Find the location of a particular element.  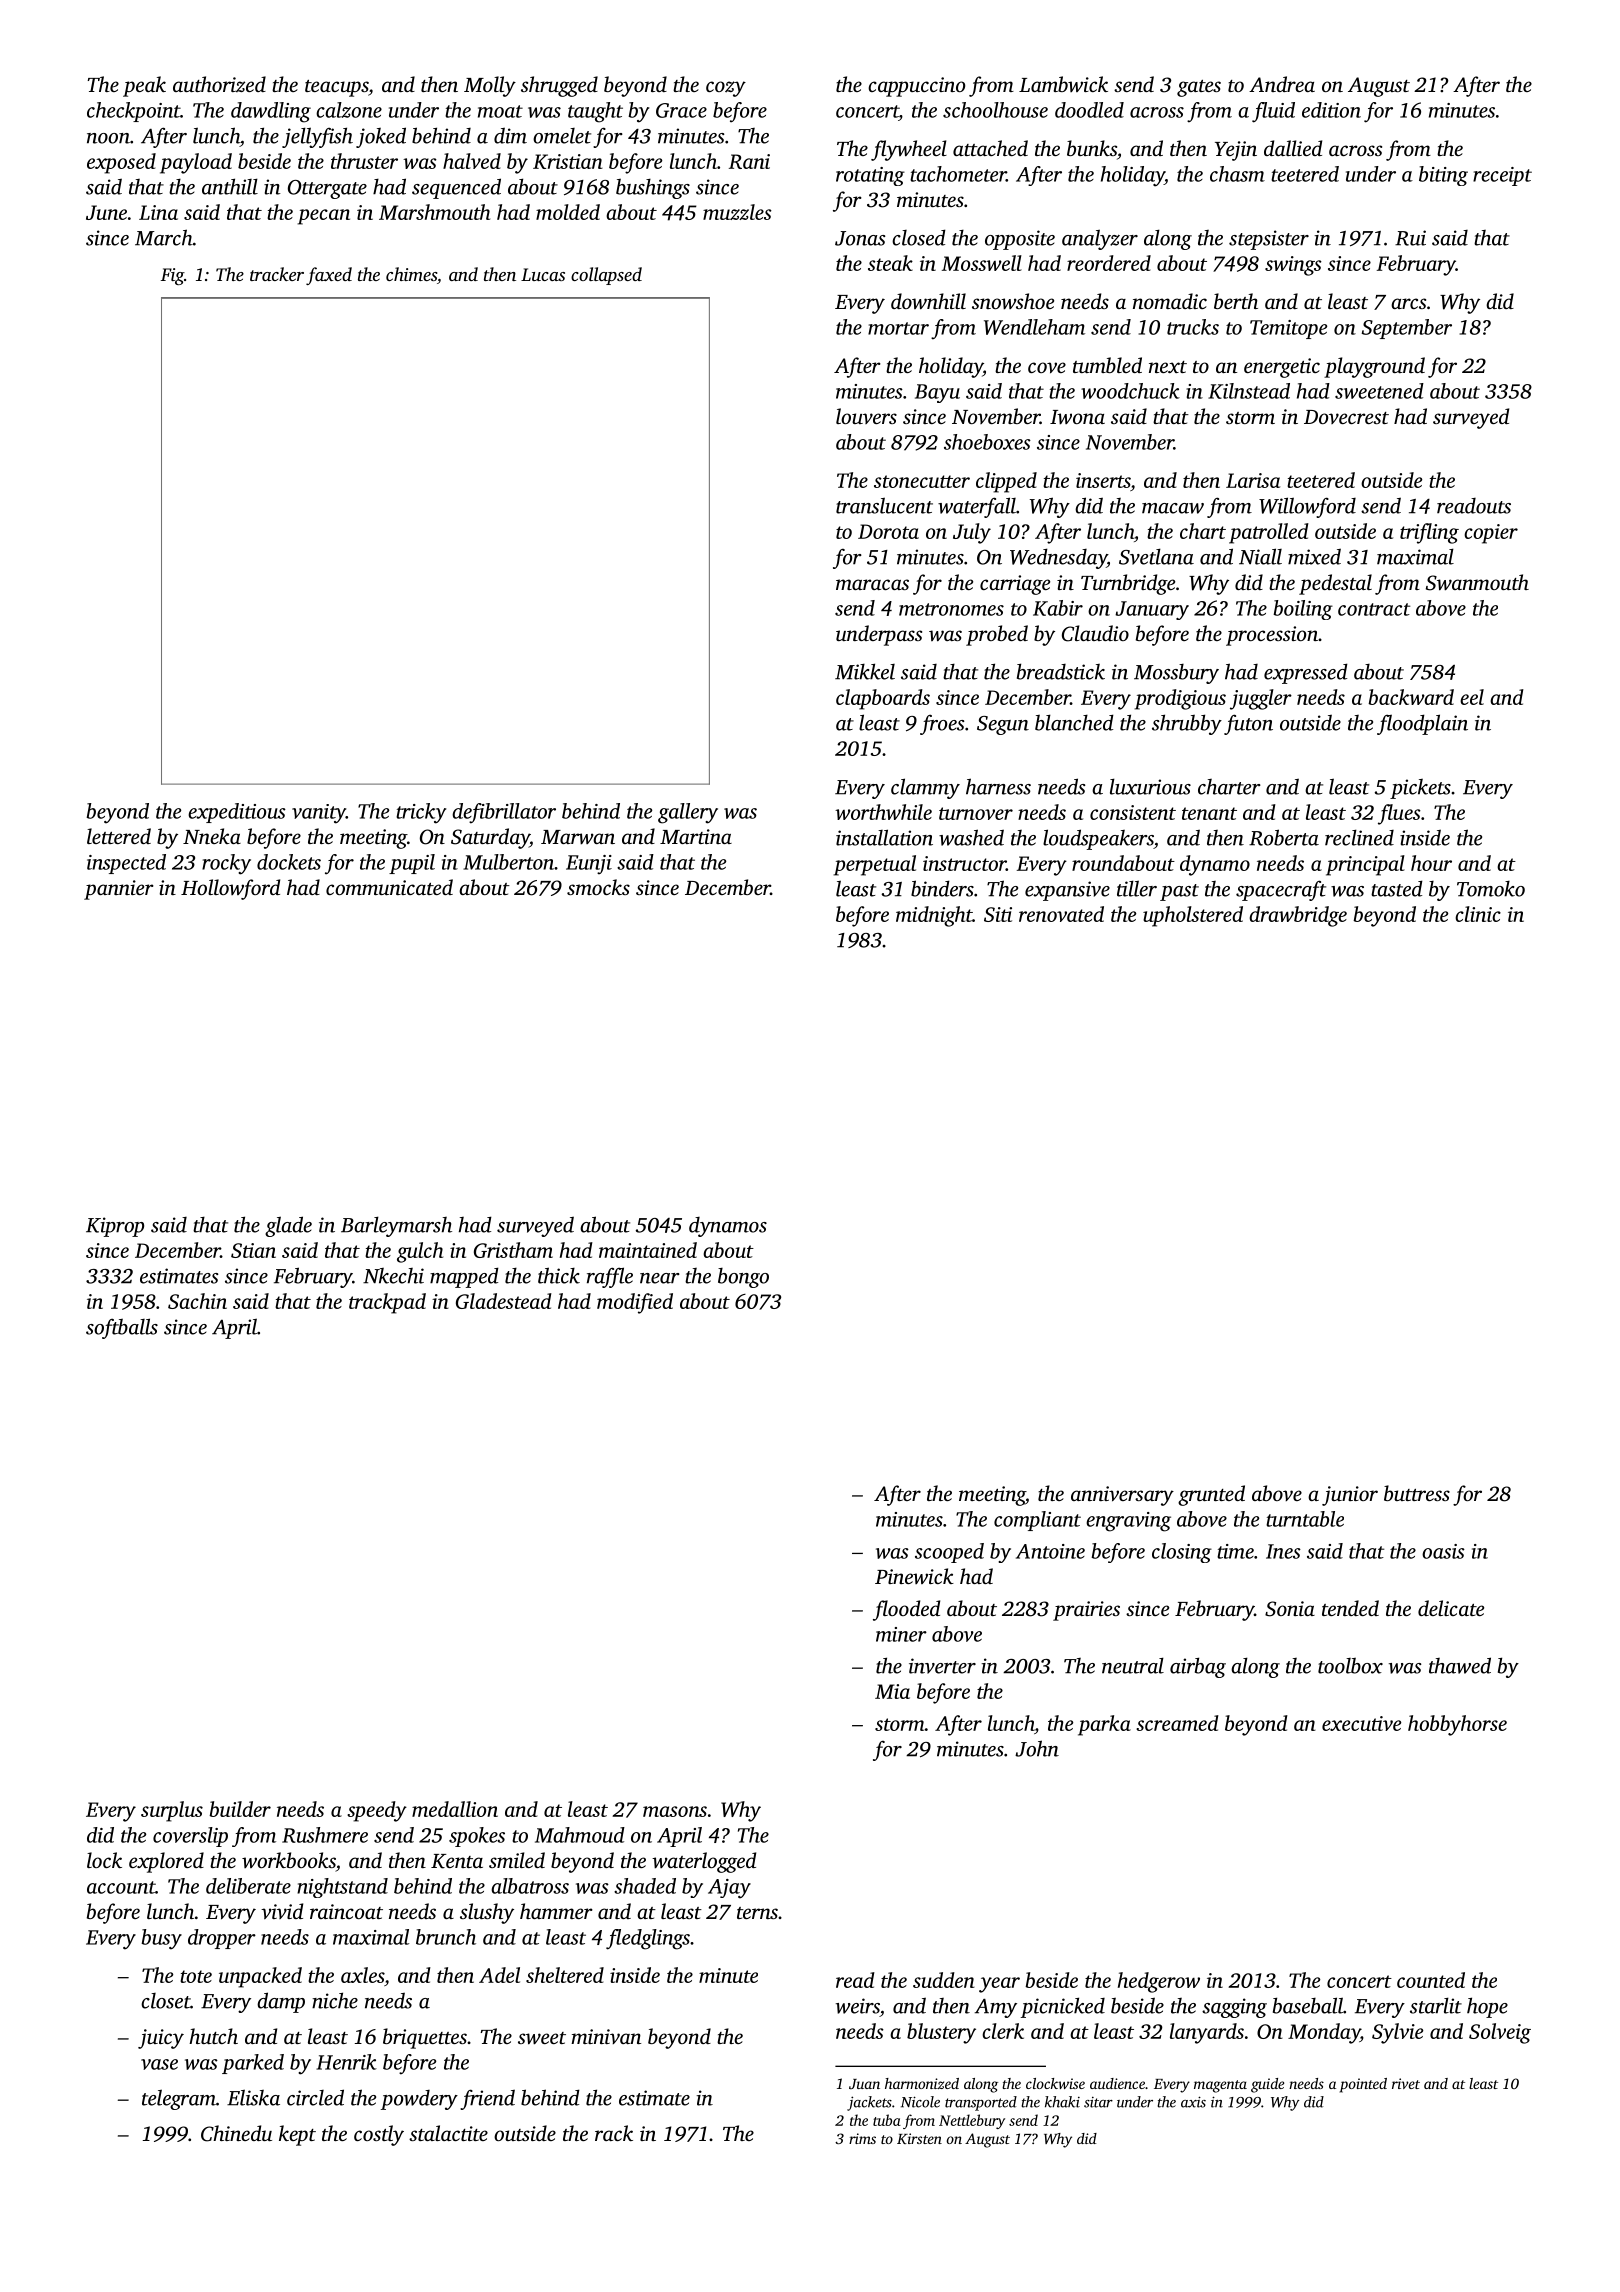

stalactite is located at coordinates (448, 2133).
